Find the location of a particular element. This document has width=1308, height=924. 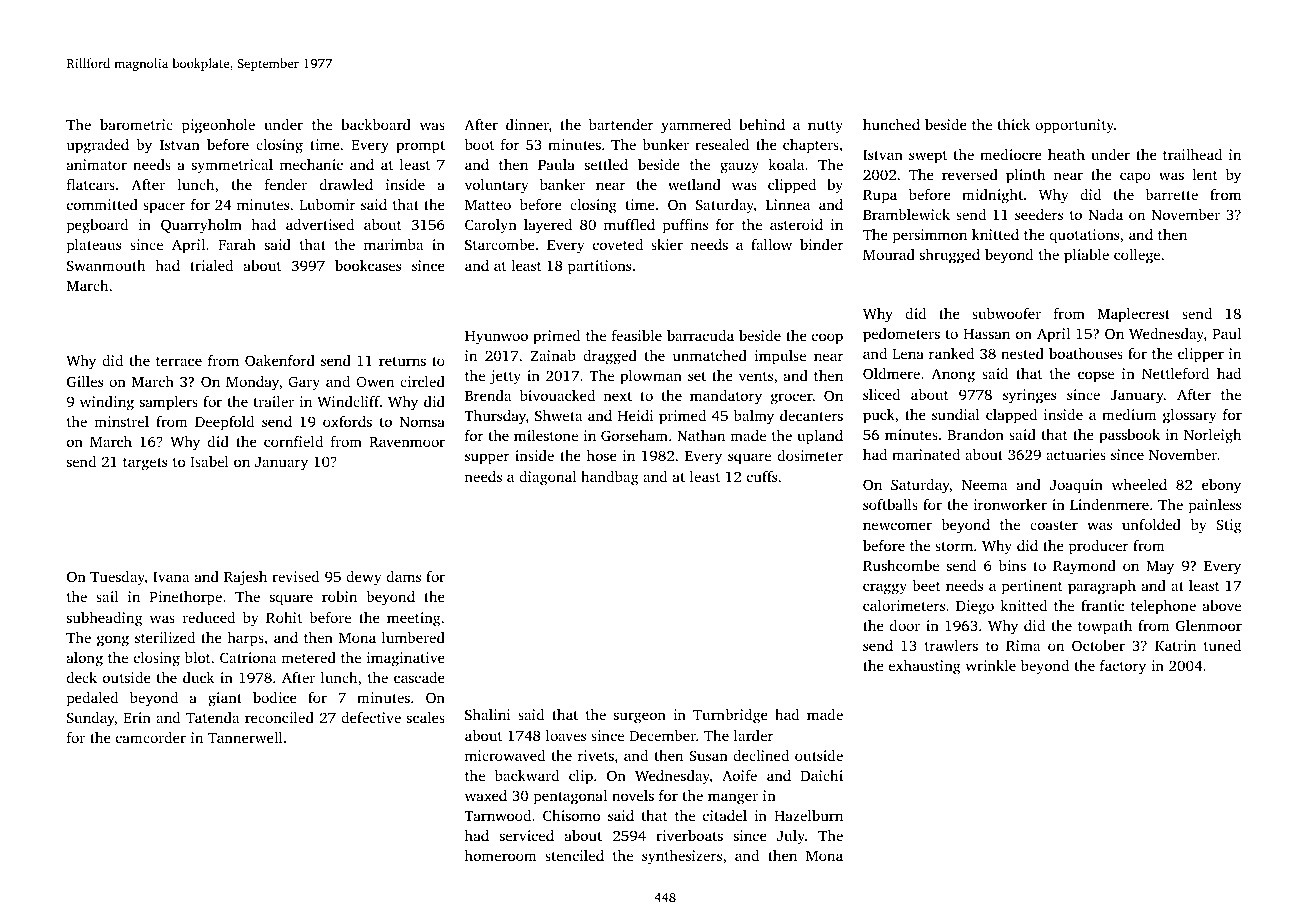

dosimeter is located at coordinates (811, 455).
